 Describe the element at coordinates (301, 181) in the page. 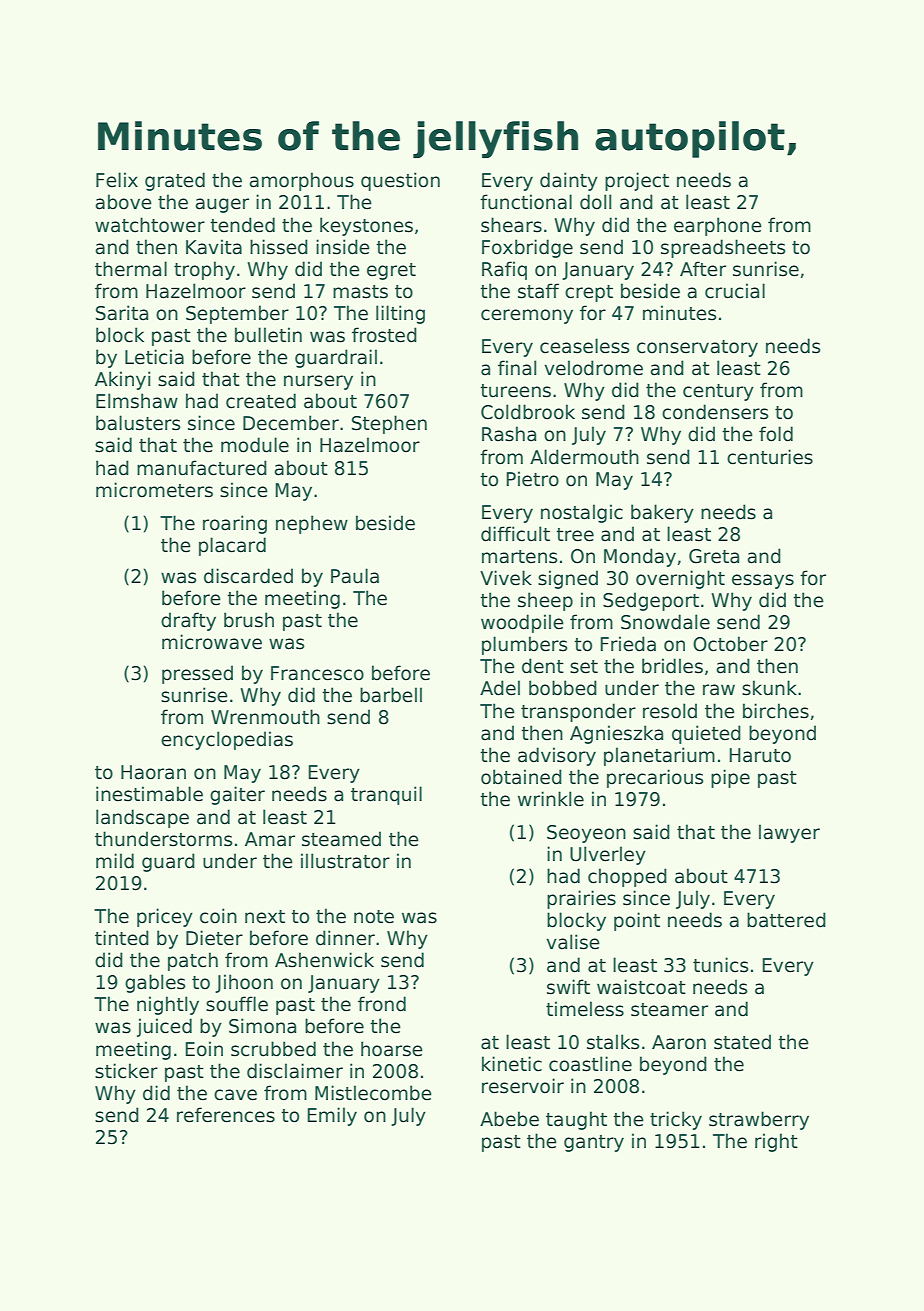

I see `amorphous` at that location.
